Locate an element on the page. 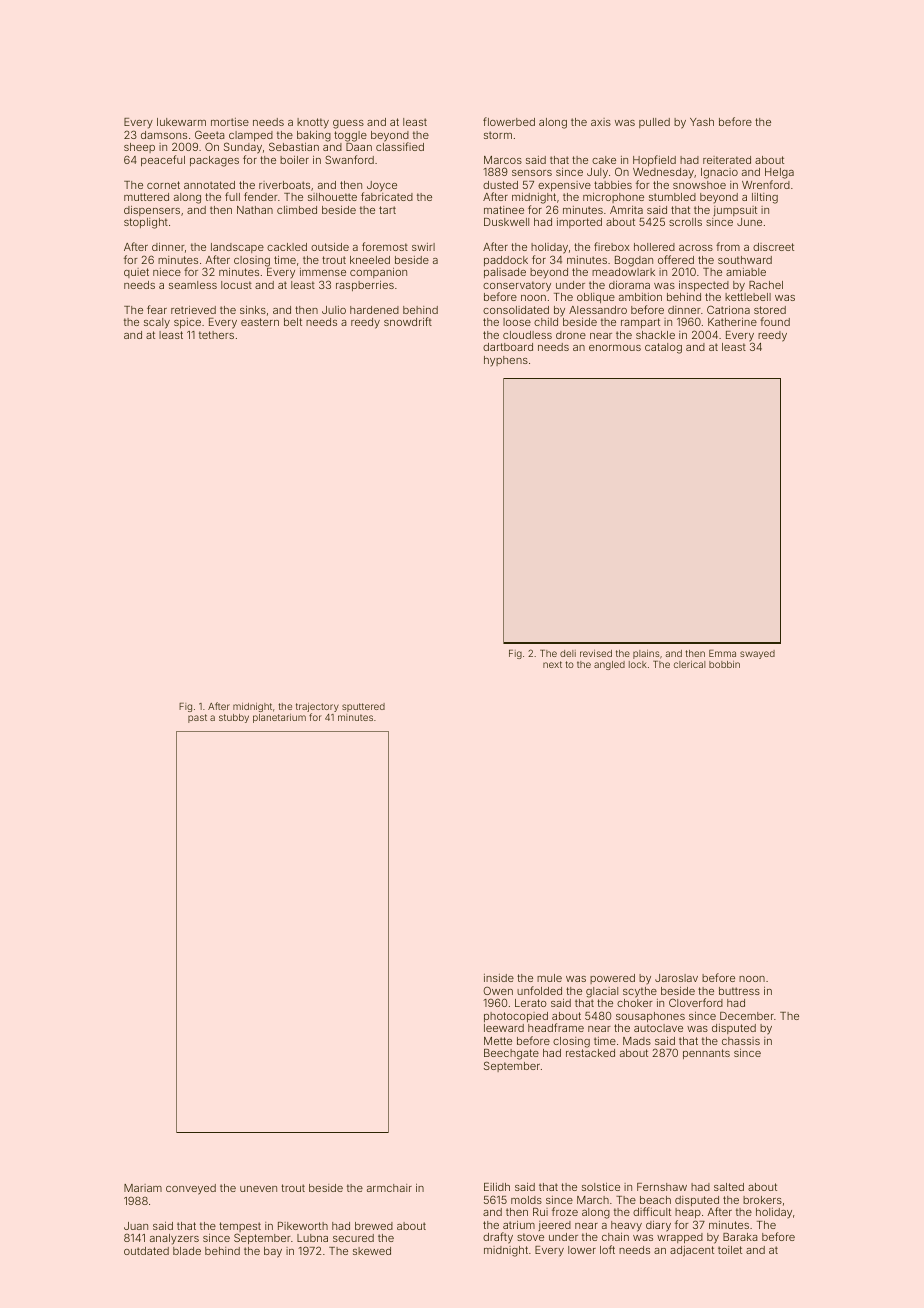  Mette is located at coordinates (498, 1041).
